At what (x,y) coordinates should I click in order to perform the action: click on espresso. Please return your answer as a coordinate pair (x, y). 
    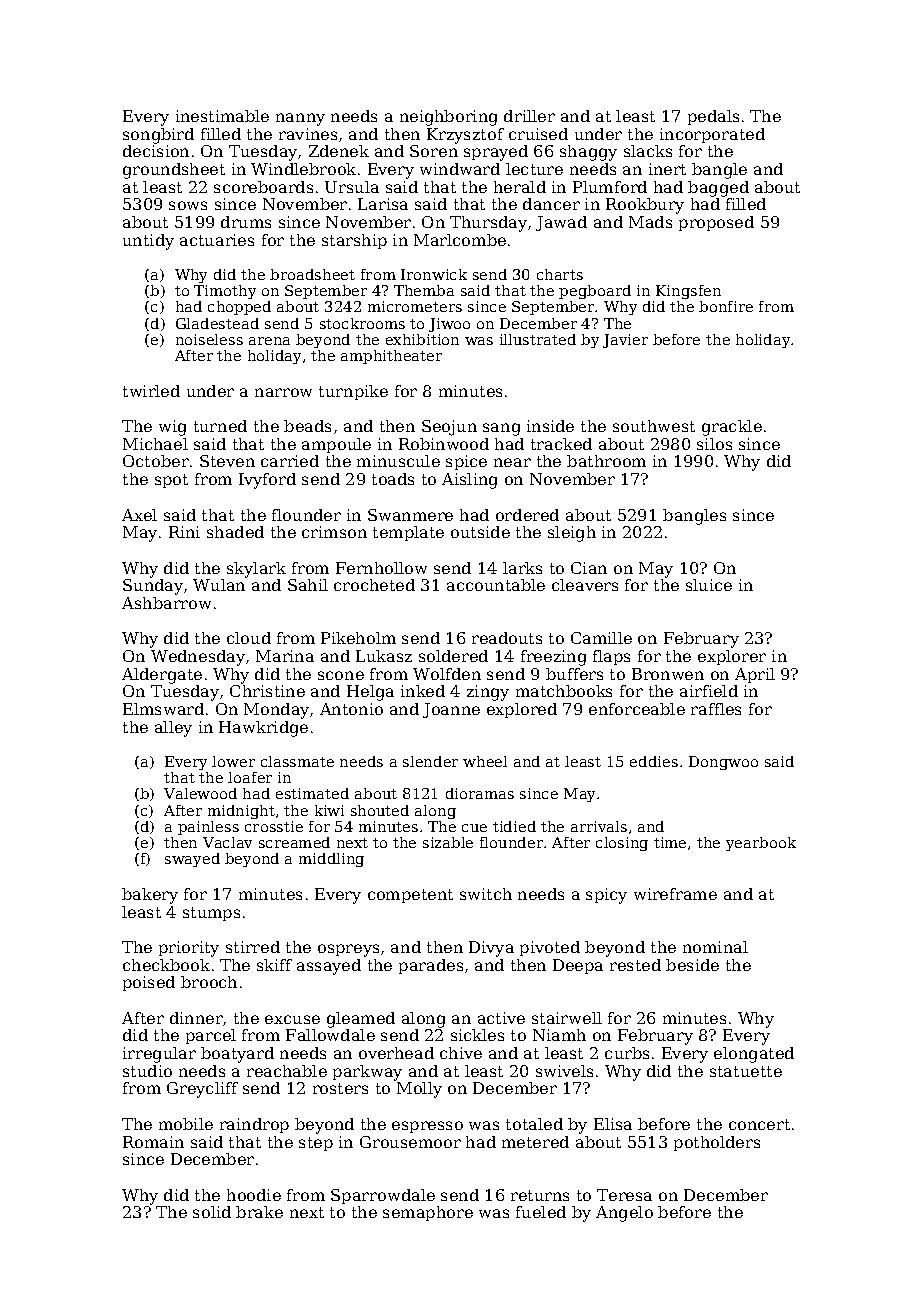
    Looking at the image, I should click on (427, 1127).
